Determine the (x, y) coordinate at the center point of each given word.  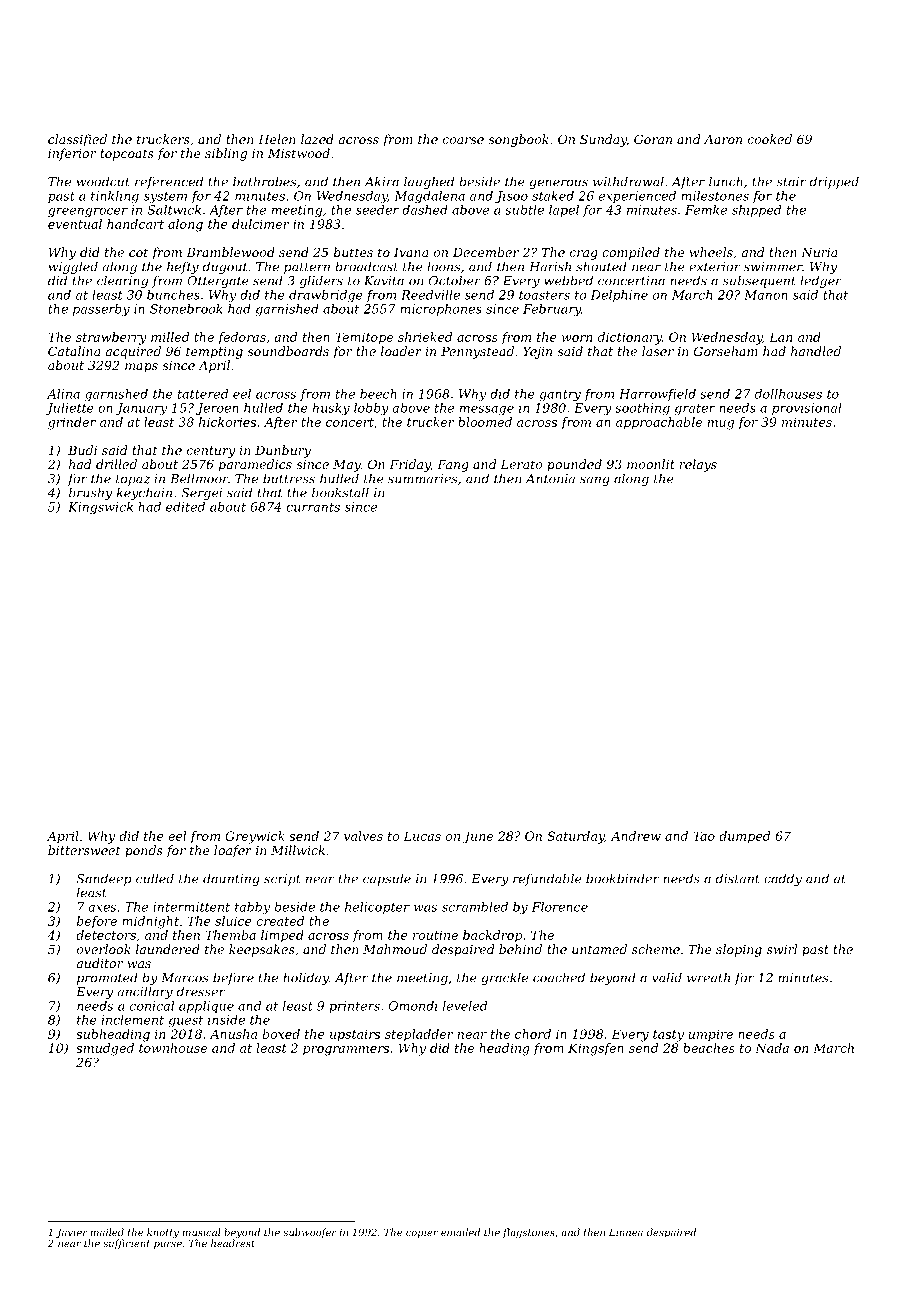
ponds (144, 851)
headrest (233, 1243)
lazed (317, 139)
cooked (770, 139)
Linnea (626, 1232)
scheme (656, 949)
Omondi (413, 1006)
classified (77, 140)
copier (422, 1233)
